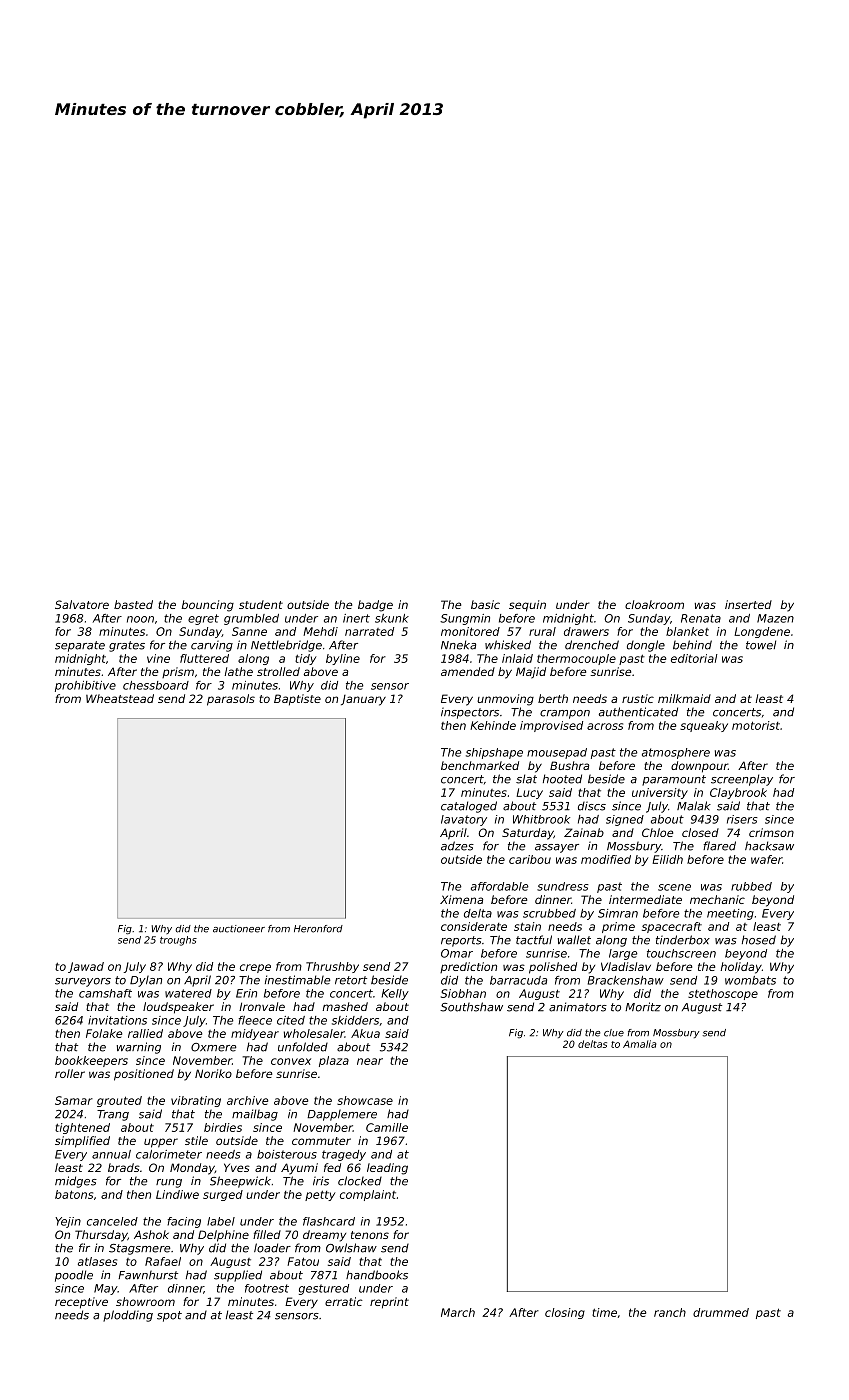  What do you see at coordinates (721, 1312) in the image?
I see `drummed` at bounding box center [721, 1312].
